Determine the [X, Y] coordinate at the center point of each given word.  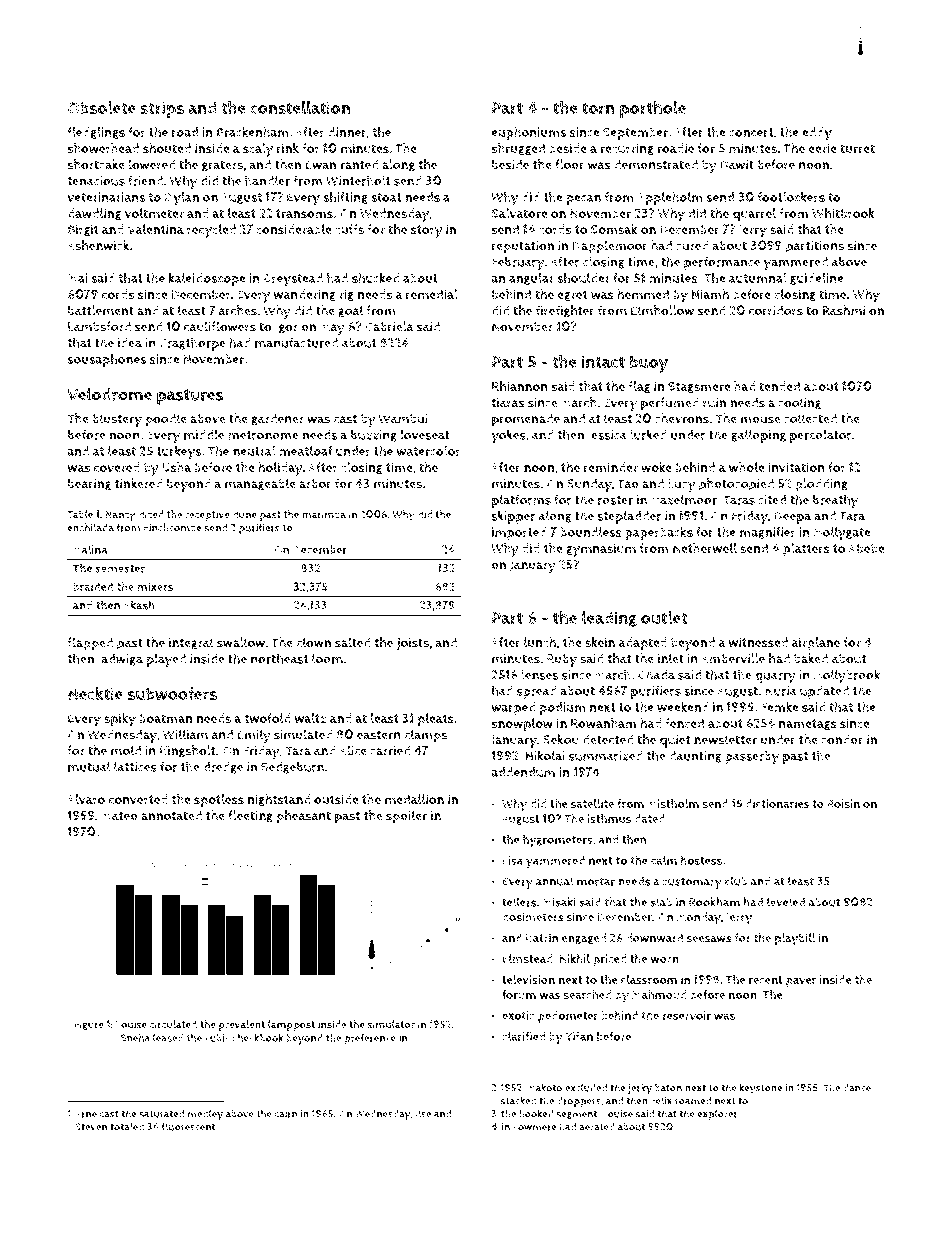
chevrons [682, 418]
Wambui [403, 418]
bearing [89, 485]
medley [205, 1115]
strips [162, 109]
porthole [653, 109]
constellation [300, 107]
